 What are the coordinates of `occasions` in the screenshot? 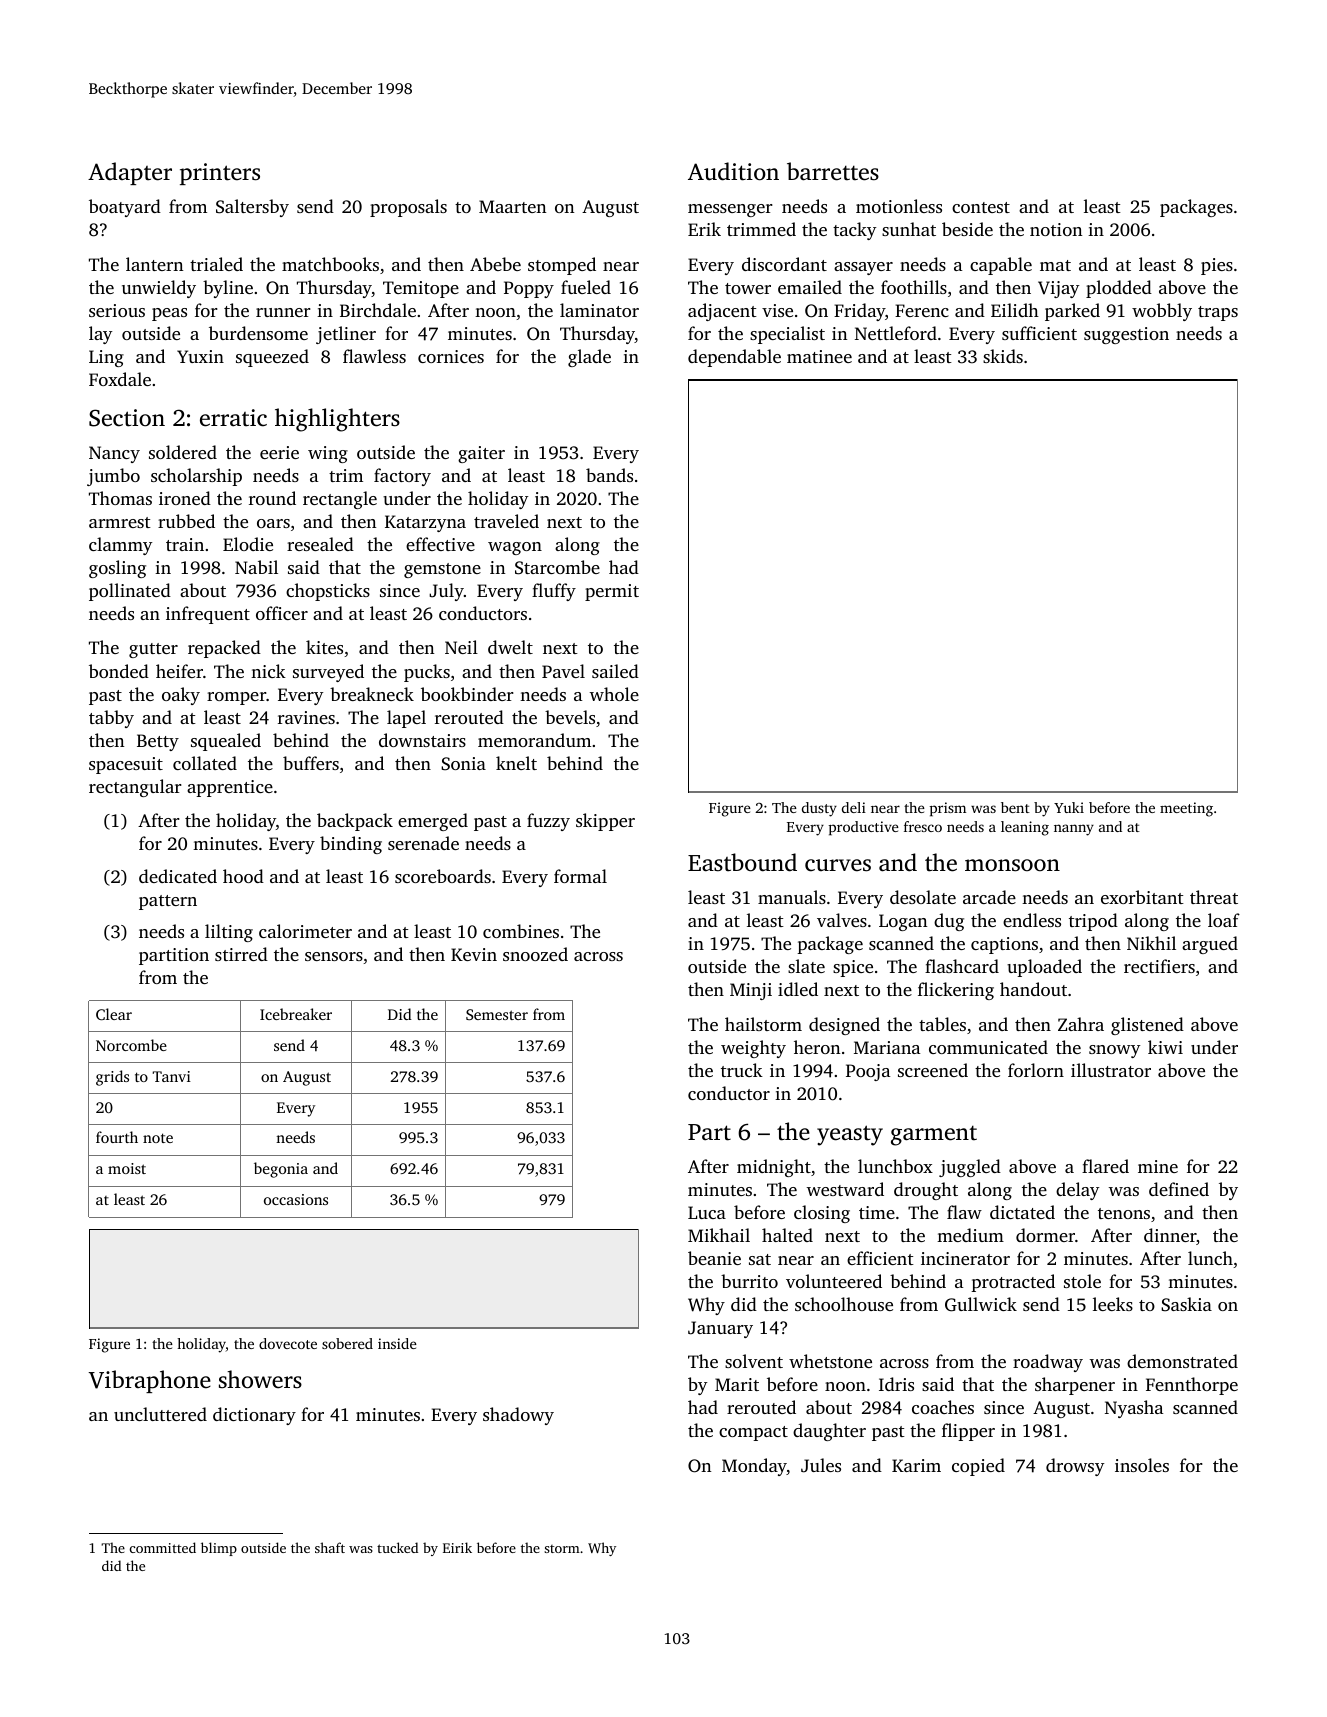 It's located at (296, 1199).
